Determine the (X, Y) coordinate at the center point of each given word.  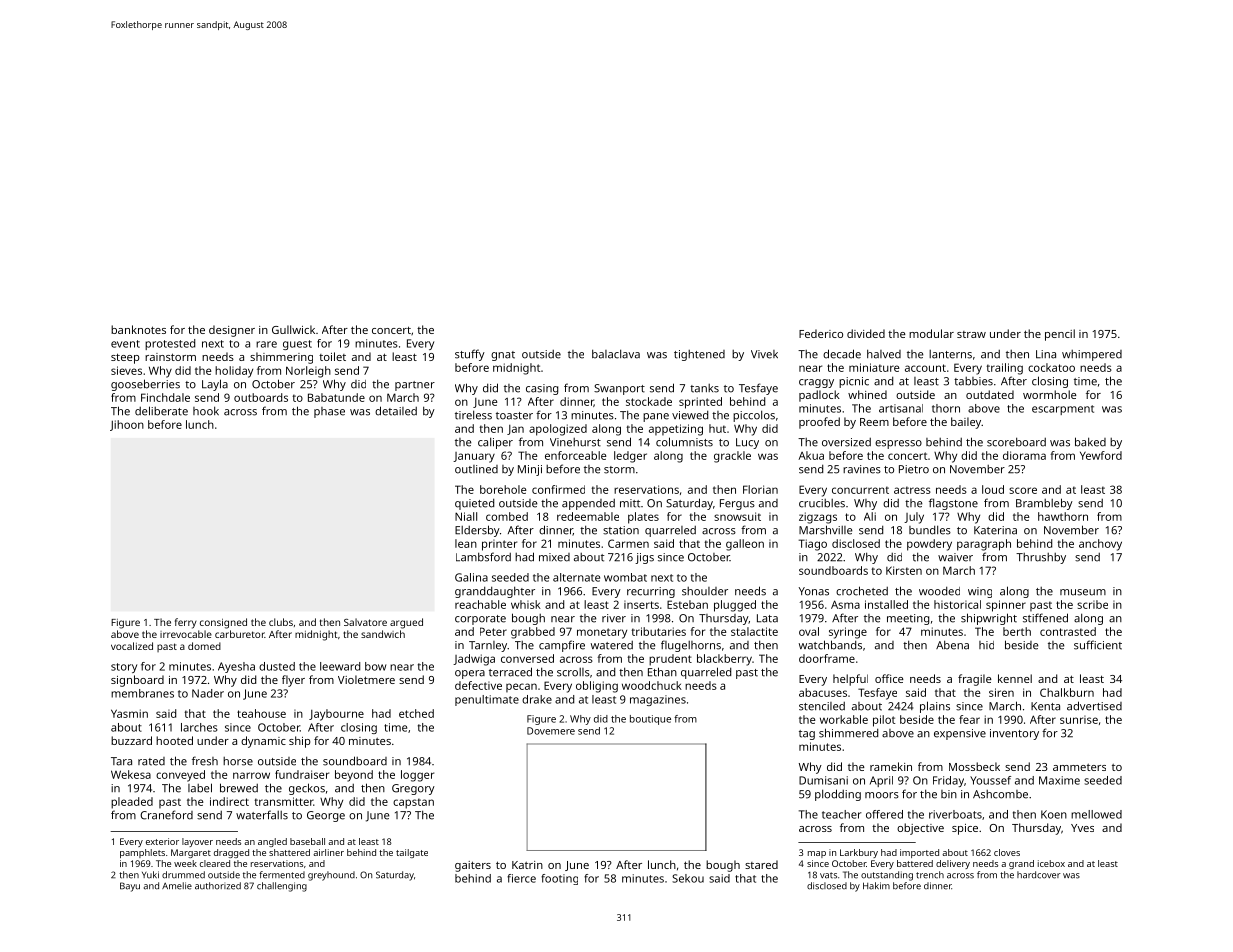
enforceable (576, 455)
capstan (413, 803)
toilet (332, 356)
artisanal (901, 408)
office (889, 678)
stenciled (822, 706)
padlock (819, 396)
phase (329, 412)
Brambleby (1044, 504)
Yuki (150, 875)
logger (417, 776)
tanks (704, 388)
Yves (1082, 828)
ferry (186, 623)
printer (499, 545)
